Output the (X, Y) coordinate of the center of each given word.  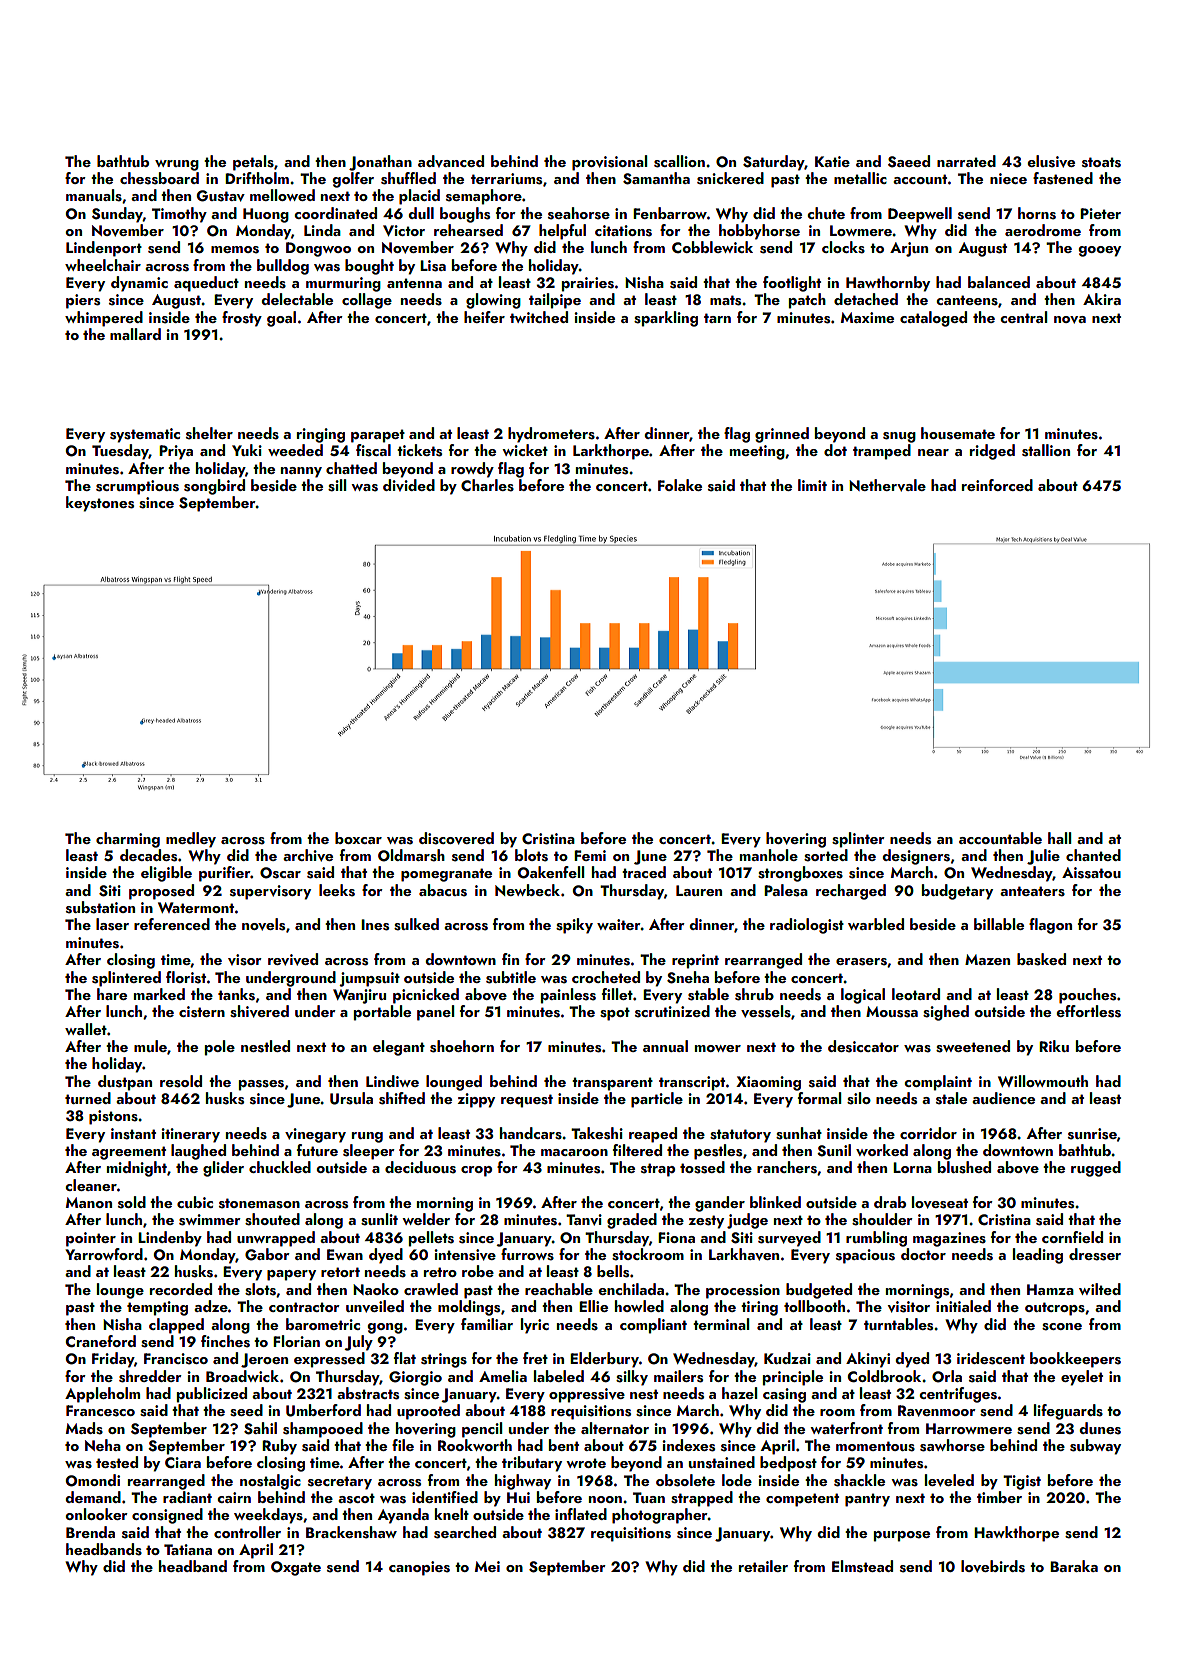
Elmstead (862, 1566)
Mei (487, 1566)
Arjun (909, 249)
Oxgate (296, 1568)
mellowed (282, 195)
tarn (717, 318)
